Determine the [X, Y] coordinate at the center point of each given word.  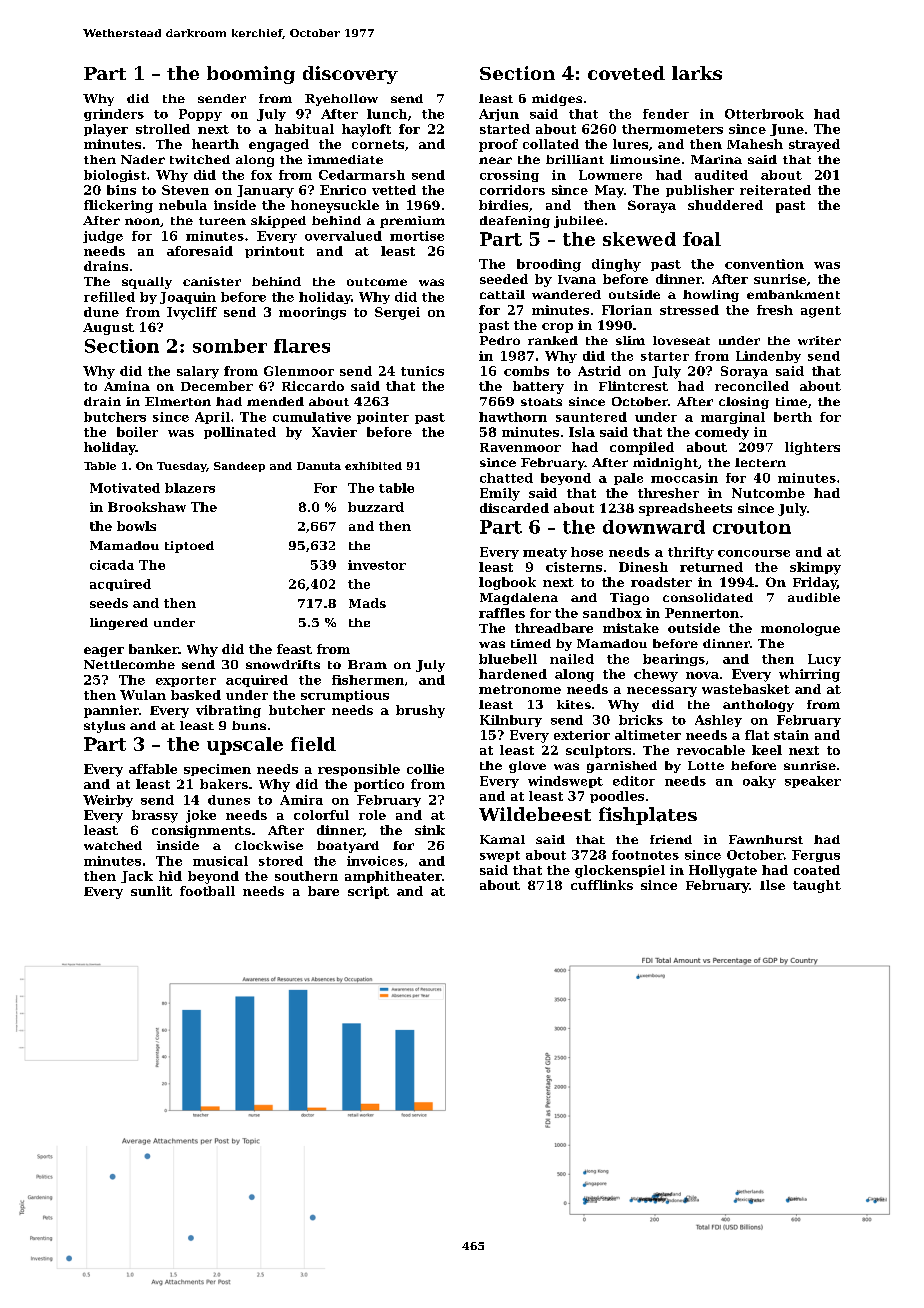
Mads [367, 603]
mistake [631, 628]
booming [251, 75]
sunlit [151, 891]
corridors [512, 190]
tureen [222, 221]
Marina [716, 159]
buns [249, 725]
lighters [812, 448]
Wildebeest [535, 814]
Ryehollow [341, 100]
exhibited [373, 466]
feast [294, 649]
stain [791, 735]
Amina [127, 386]
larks [697, 73]
